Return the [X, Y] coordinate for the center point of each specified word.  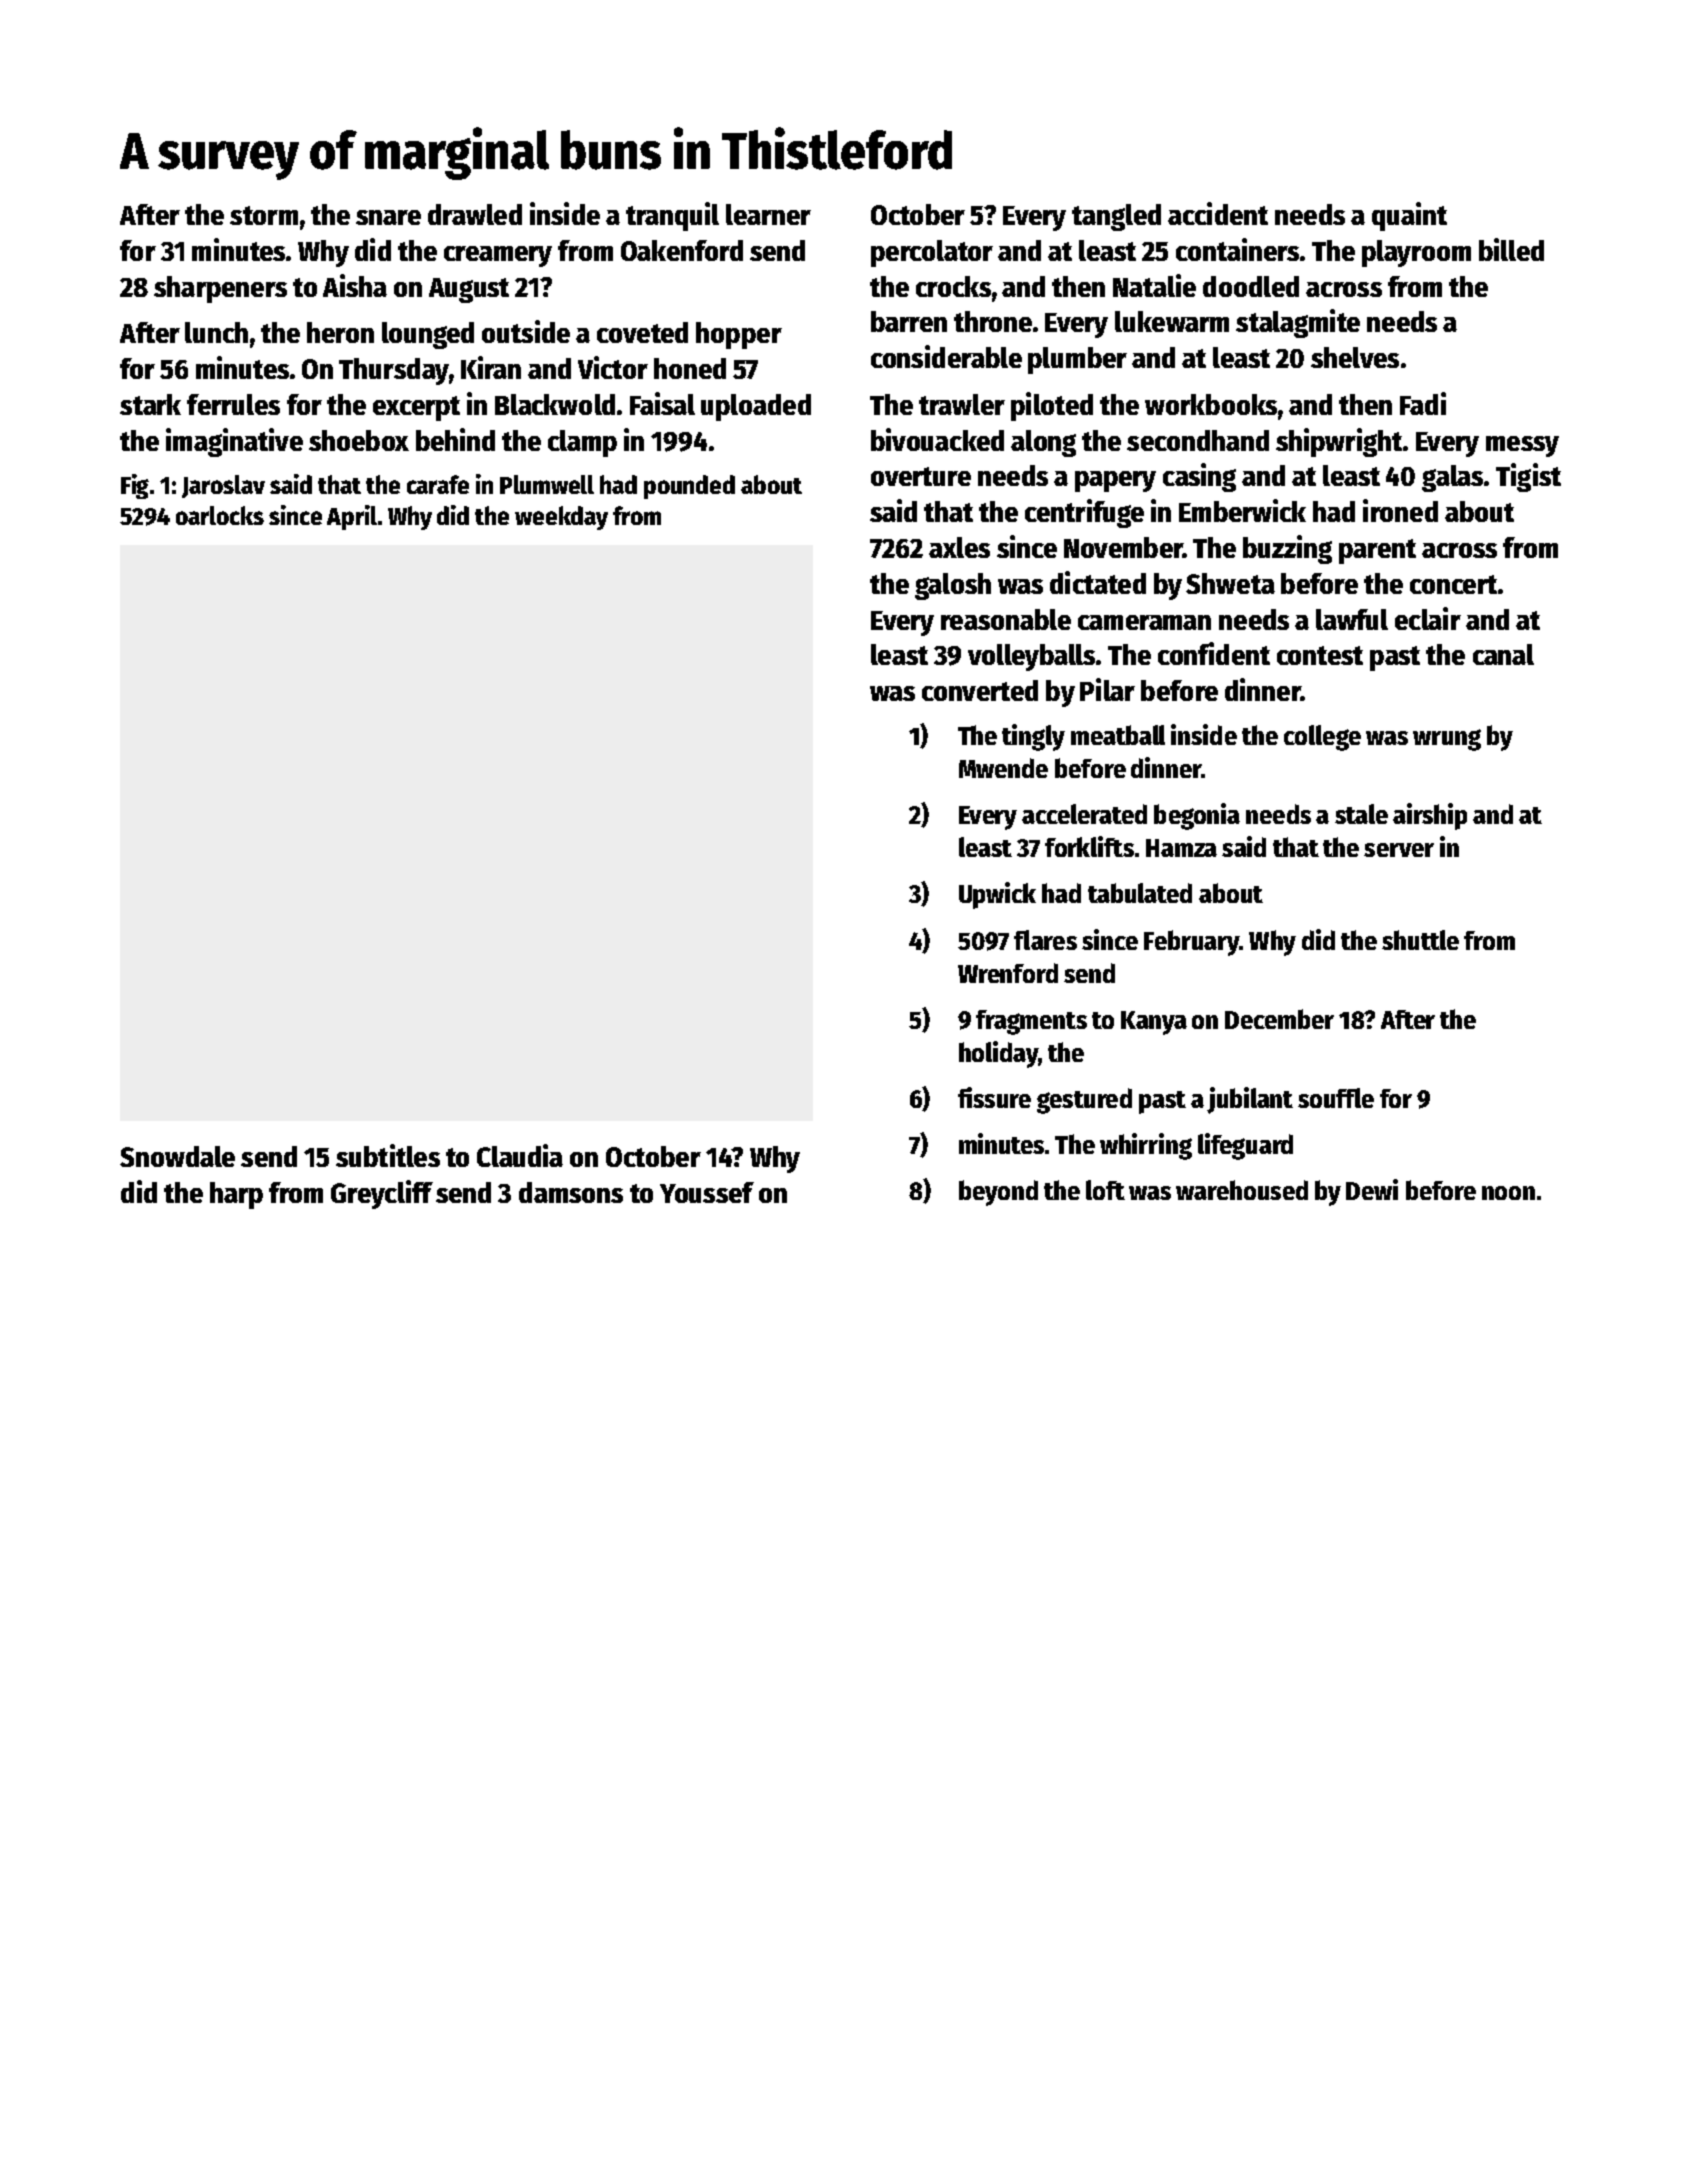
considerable [946, 356]
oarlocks [220, 515]
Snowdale [177, 1156]
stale [1361, 814]
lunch [216, 332]
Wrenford [1008, 973]
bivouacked [937, 439]
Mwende [1003, 768]
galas [1452, 478]
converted [980, 690]
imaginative [234, 442]
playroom [1416, 253]
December [1279, 1019]
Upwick [997, 895]
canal [1503, 654]
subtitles [388, 1155]
